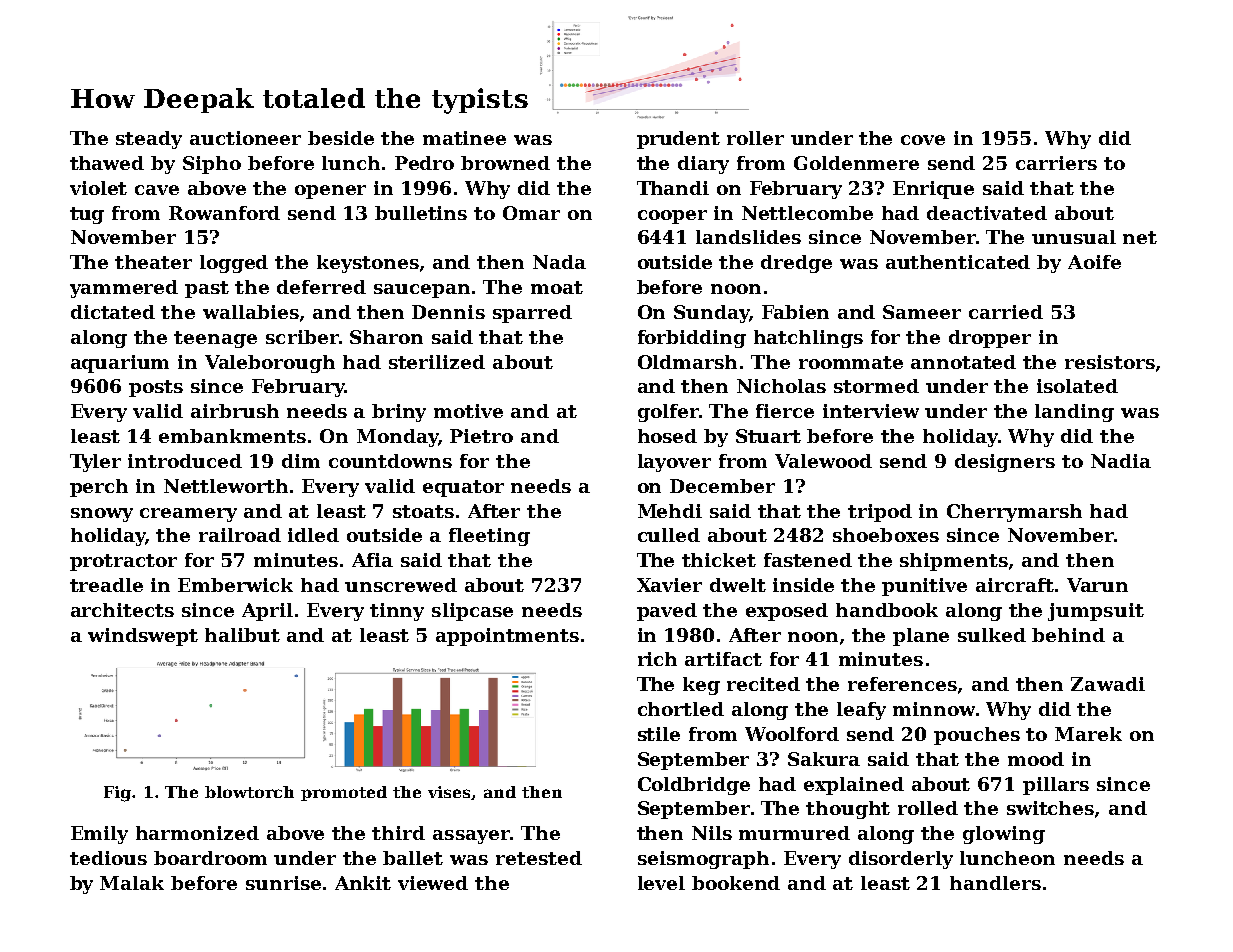 The image size is (1233, 952). What do you see at coordinates (505, 163) in the screenshot?
I see `browned` at bounding box center [505, 163].
